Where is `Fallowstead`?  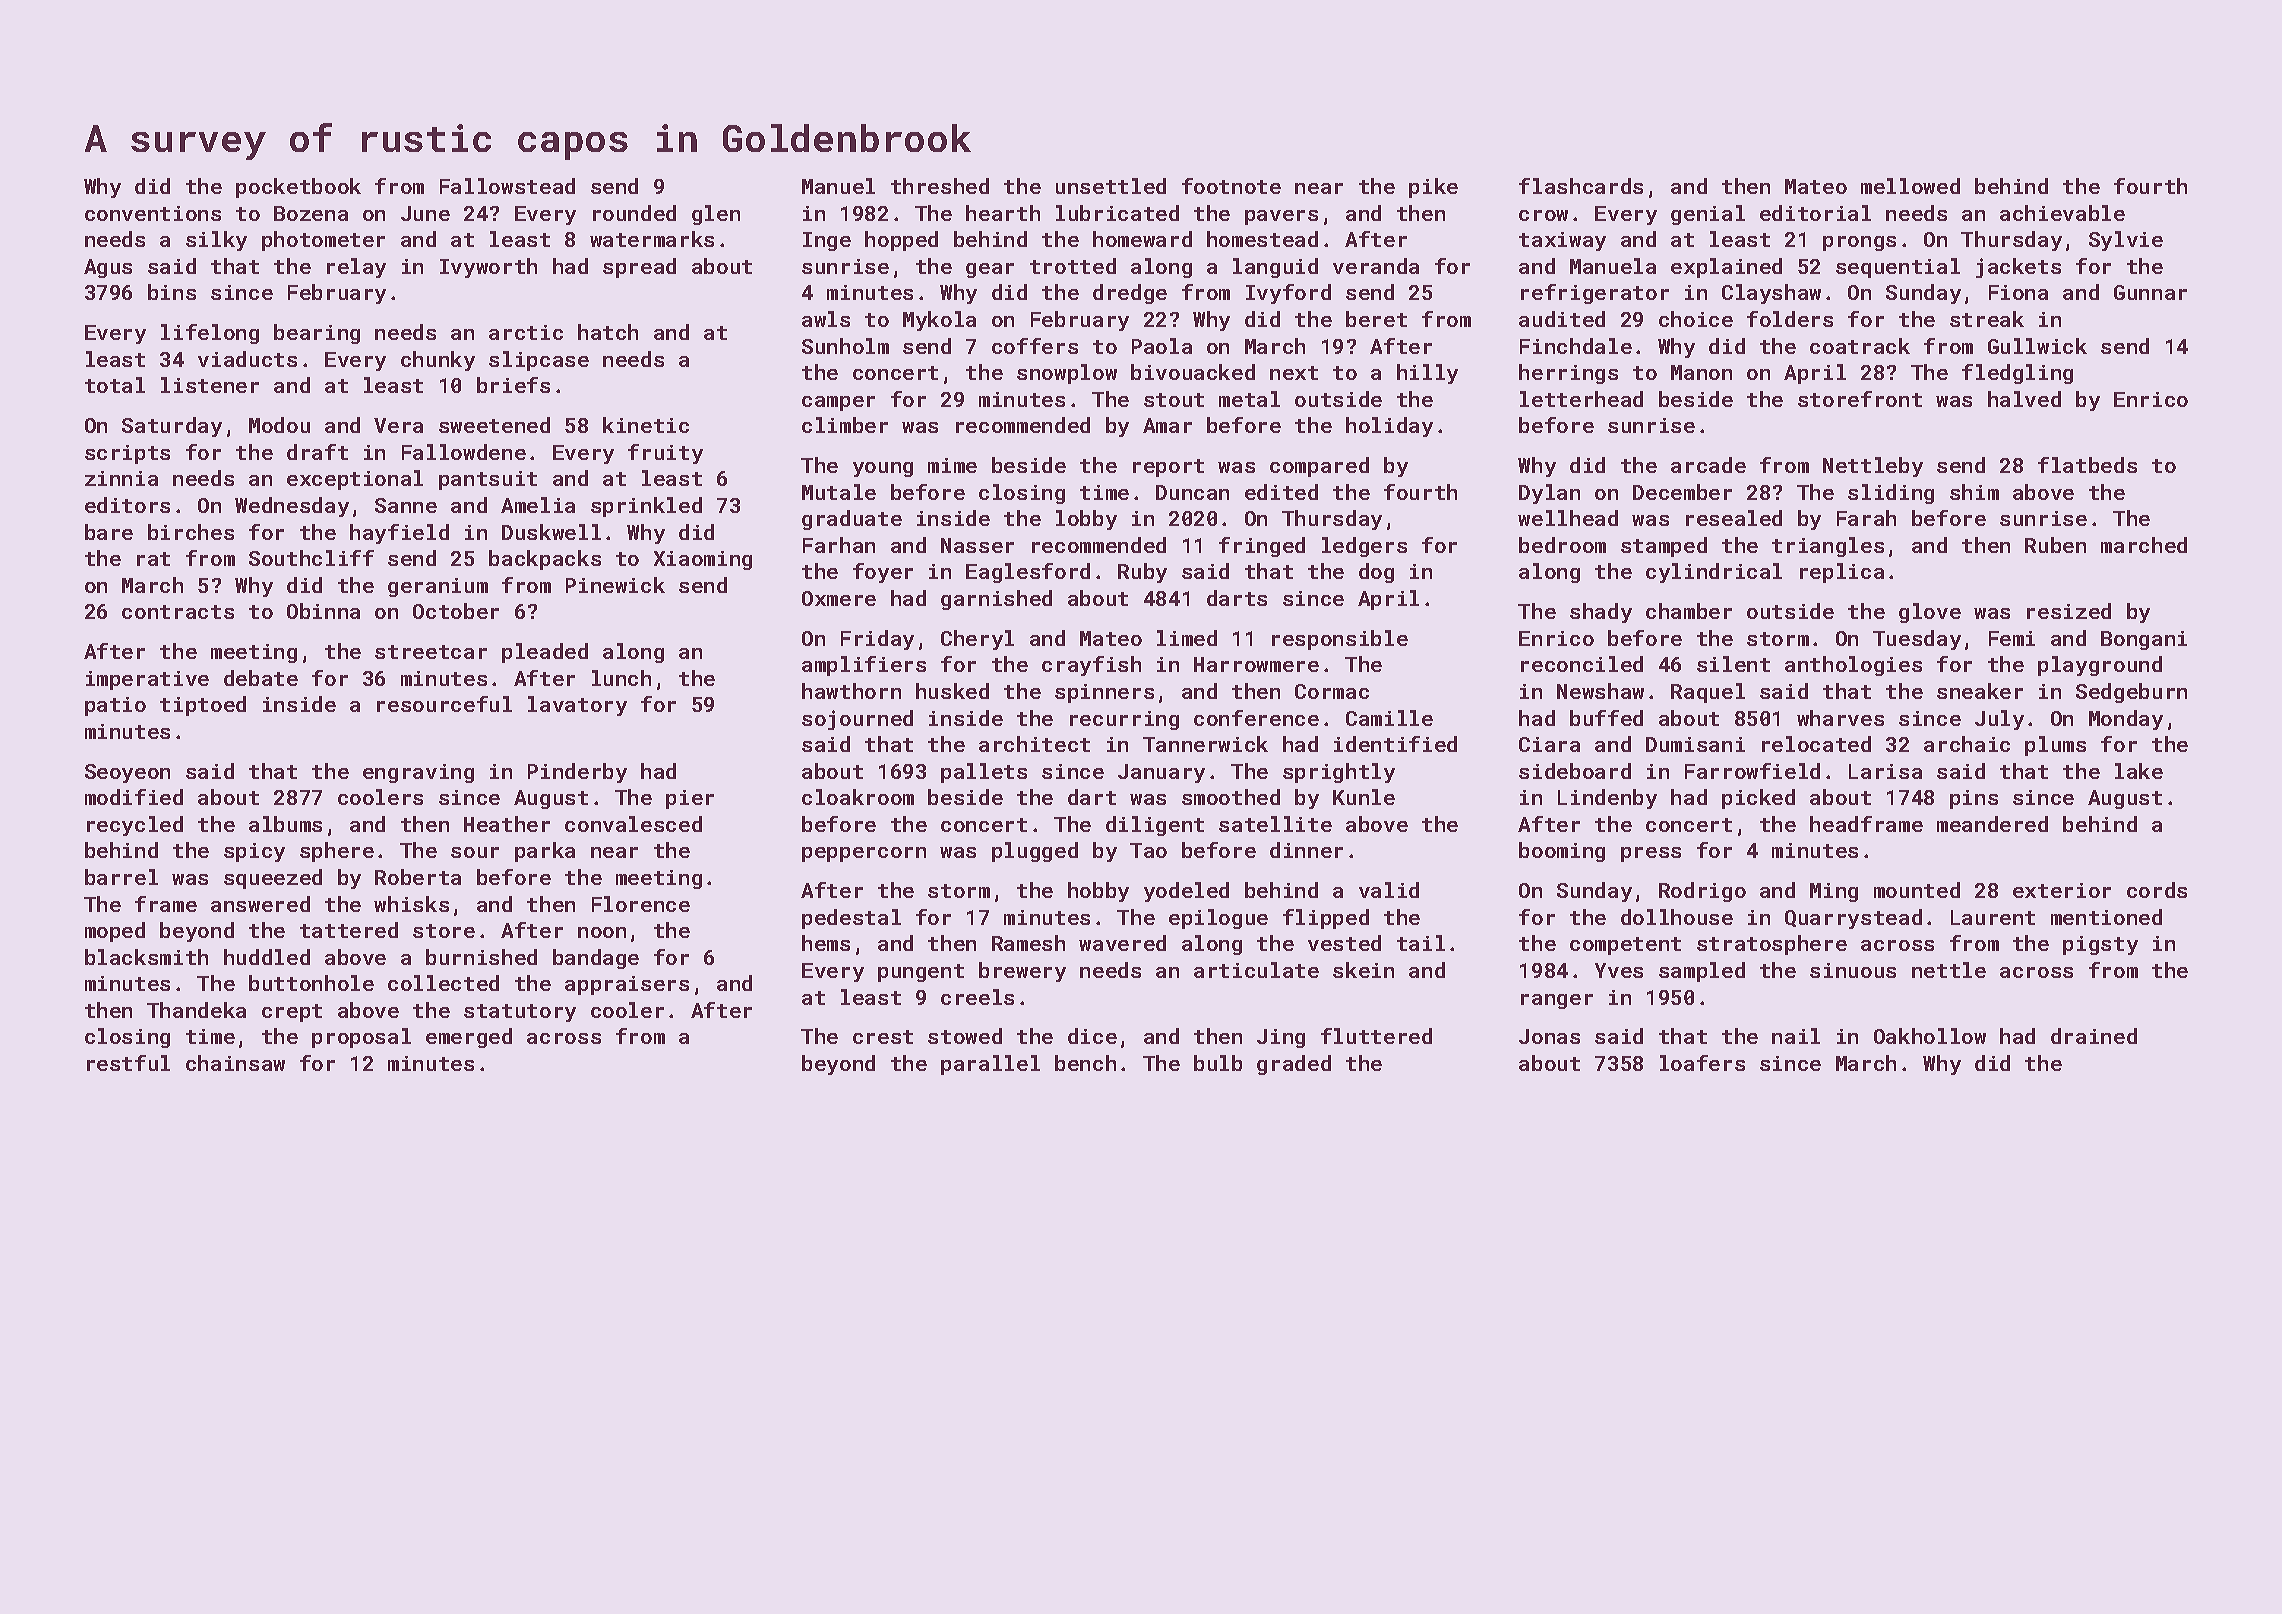 Fallowstead is located at coordinates (507, 186).
